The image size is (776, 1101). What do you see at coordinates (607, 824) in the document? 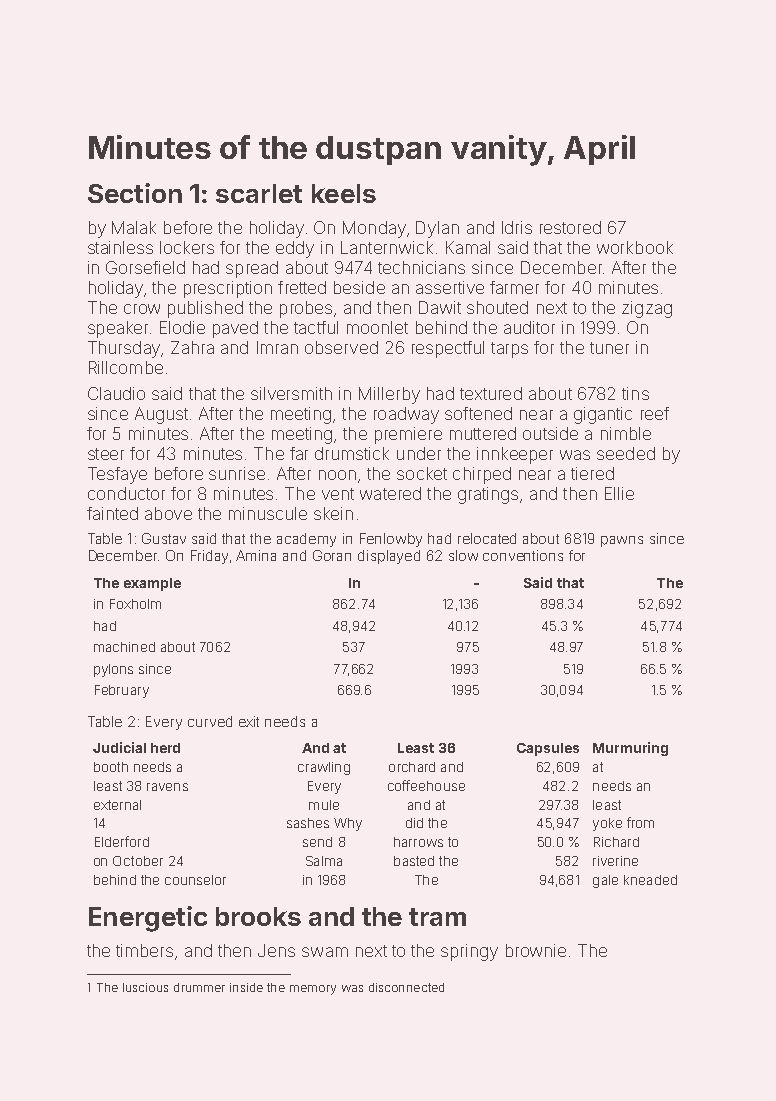
I see `yoke` at bounding box center [607, 824].
